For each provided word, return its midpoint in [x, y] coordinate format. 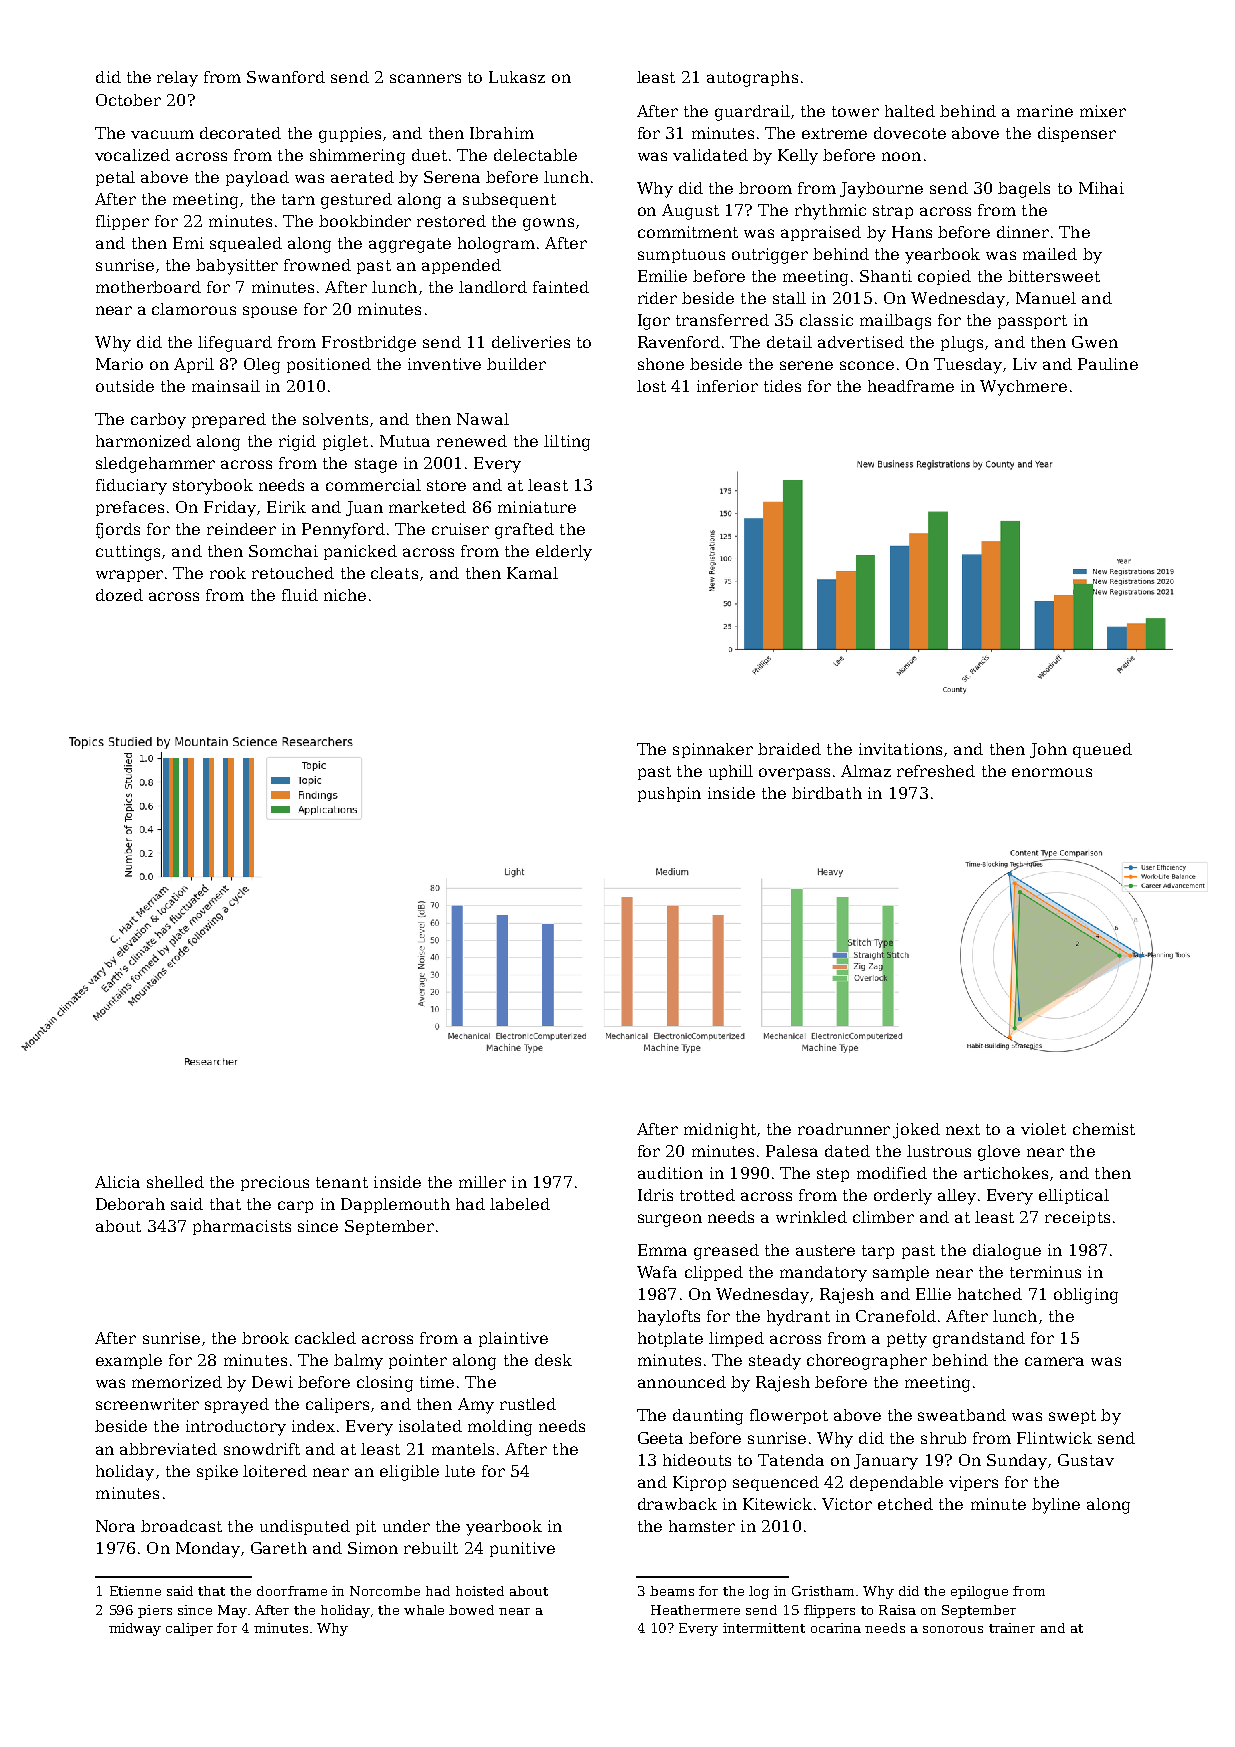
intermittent [764, 1628]
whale [424, 1610]
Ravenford [679, 342]
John [1048, 750]
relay [177, 79]
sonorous [953, 1629]
